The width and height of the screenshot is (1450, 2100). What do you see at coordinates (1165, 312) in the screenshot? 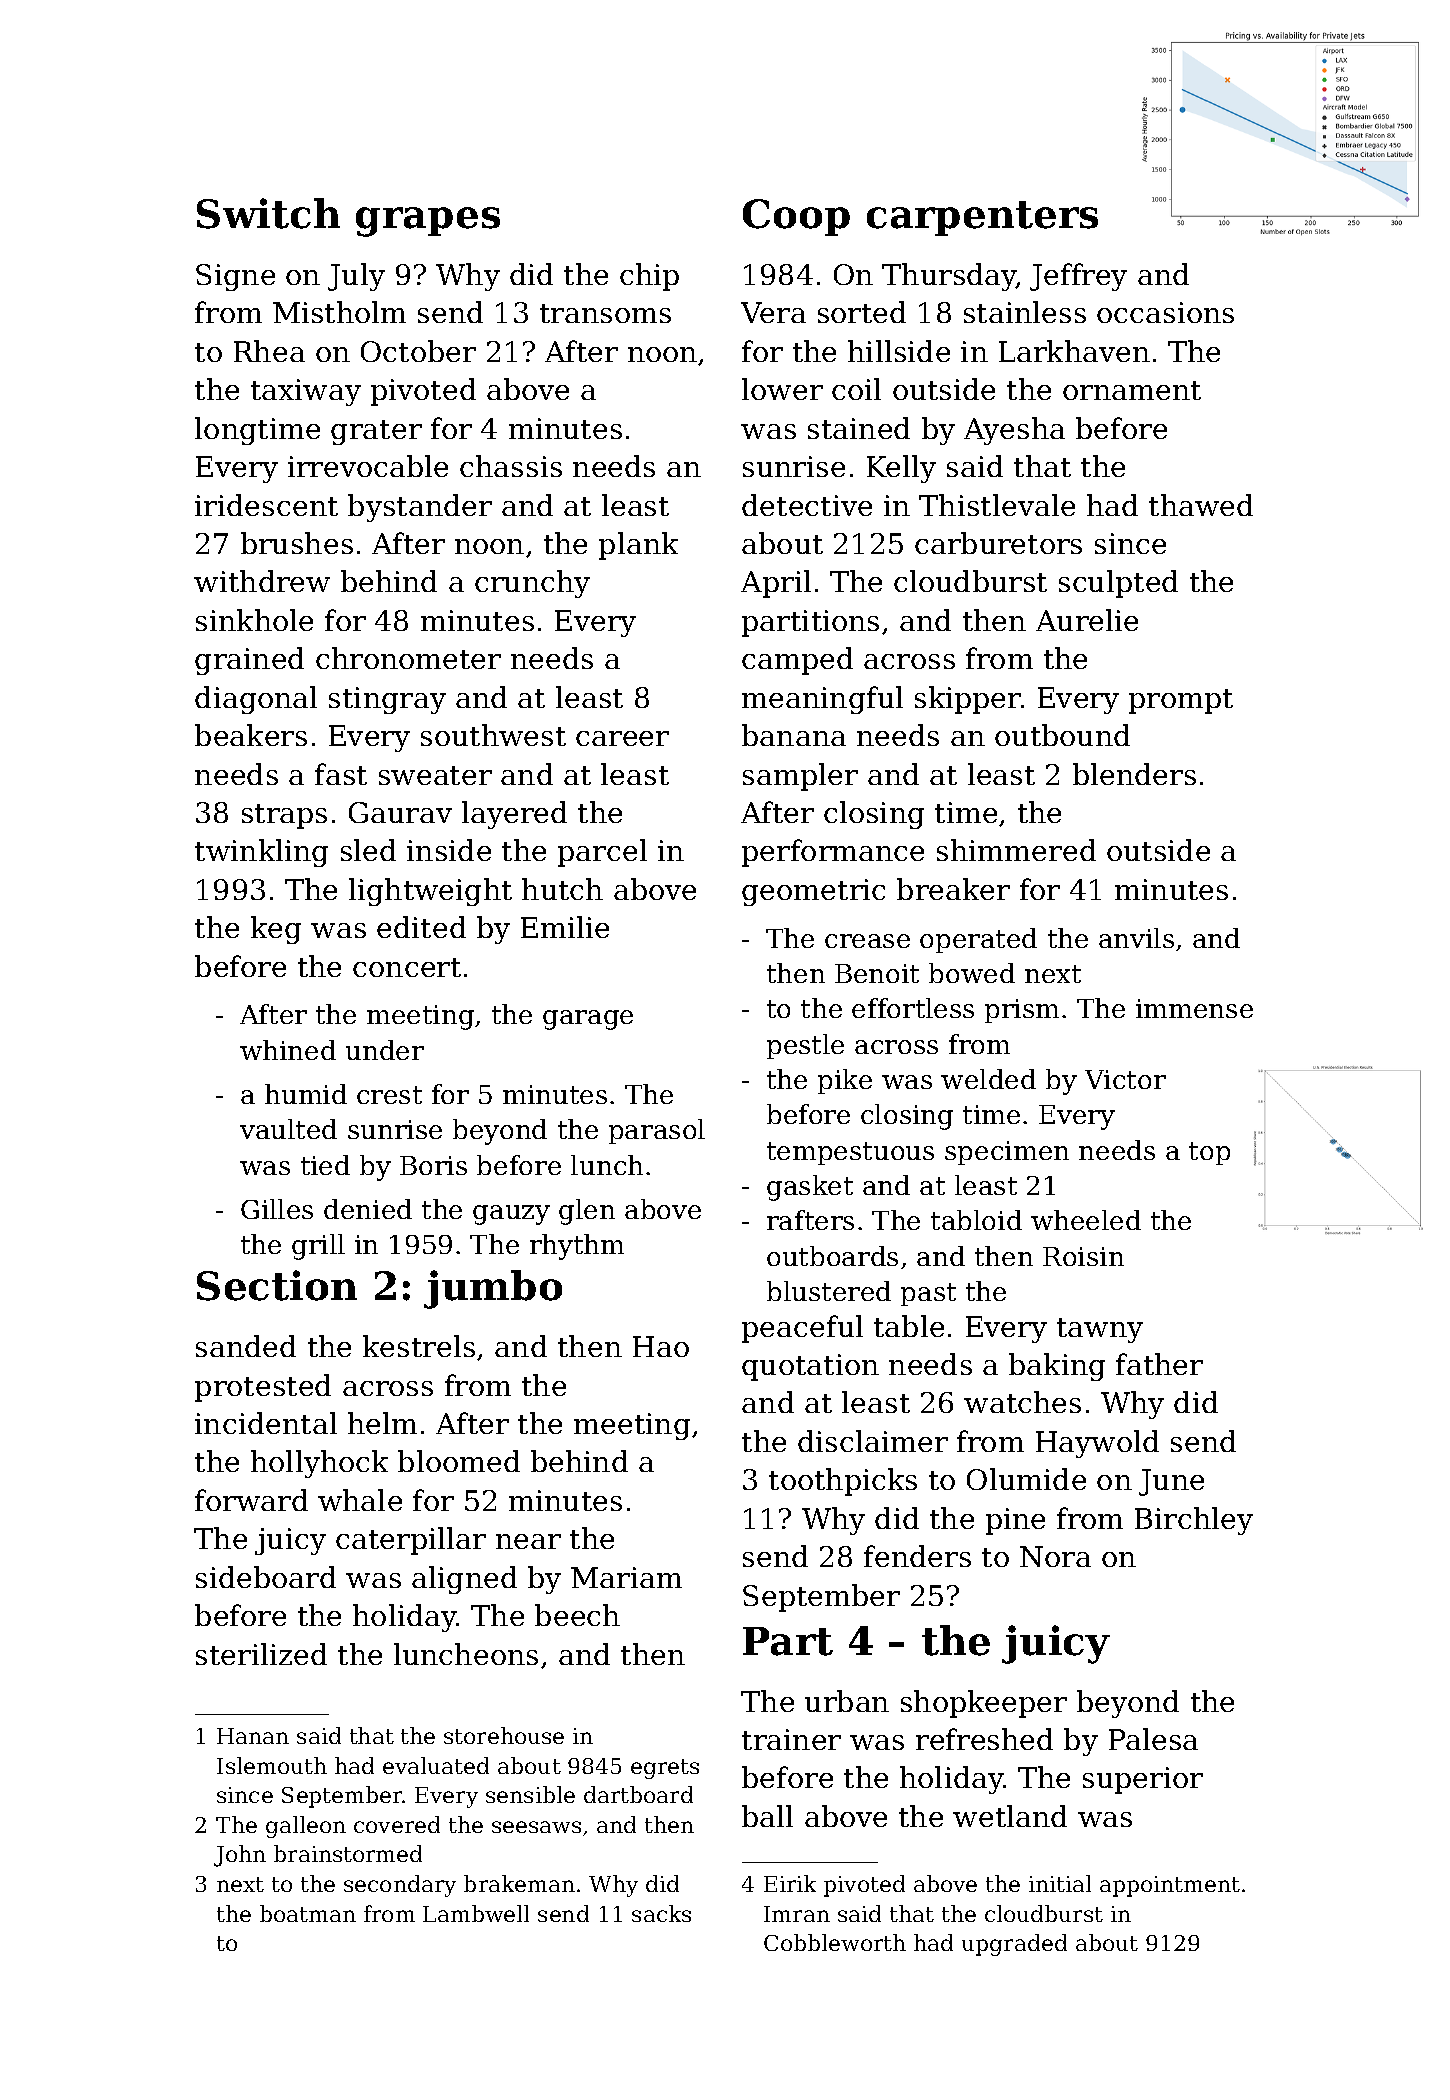
I see `occasions` at bounding box center [1165, 312].
